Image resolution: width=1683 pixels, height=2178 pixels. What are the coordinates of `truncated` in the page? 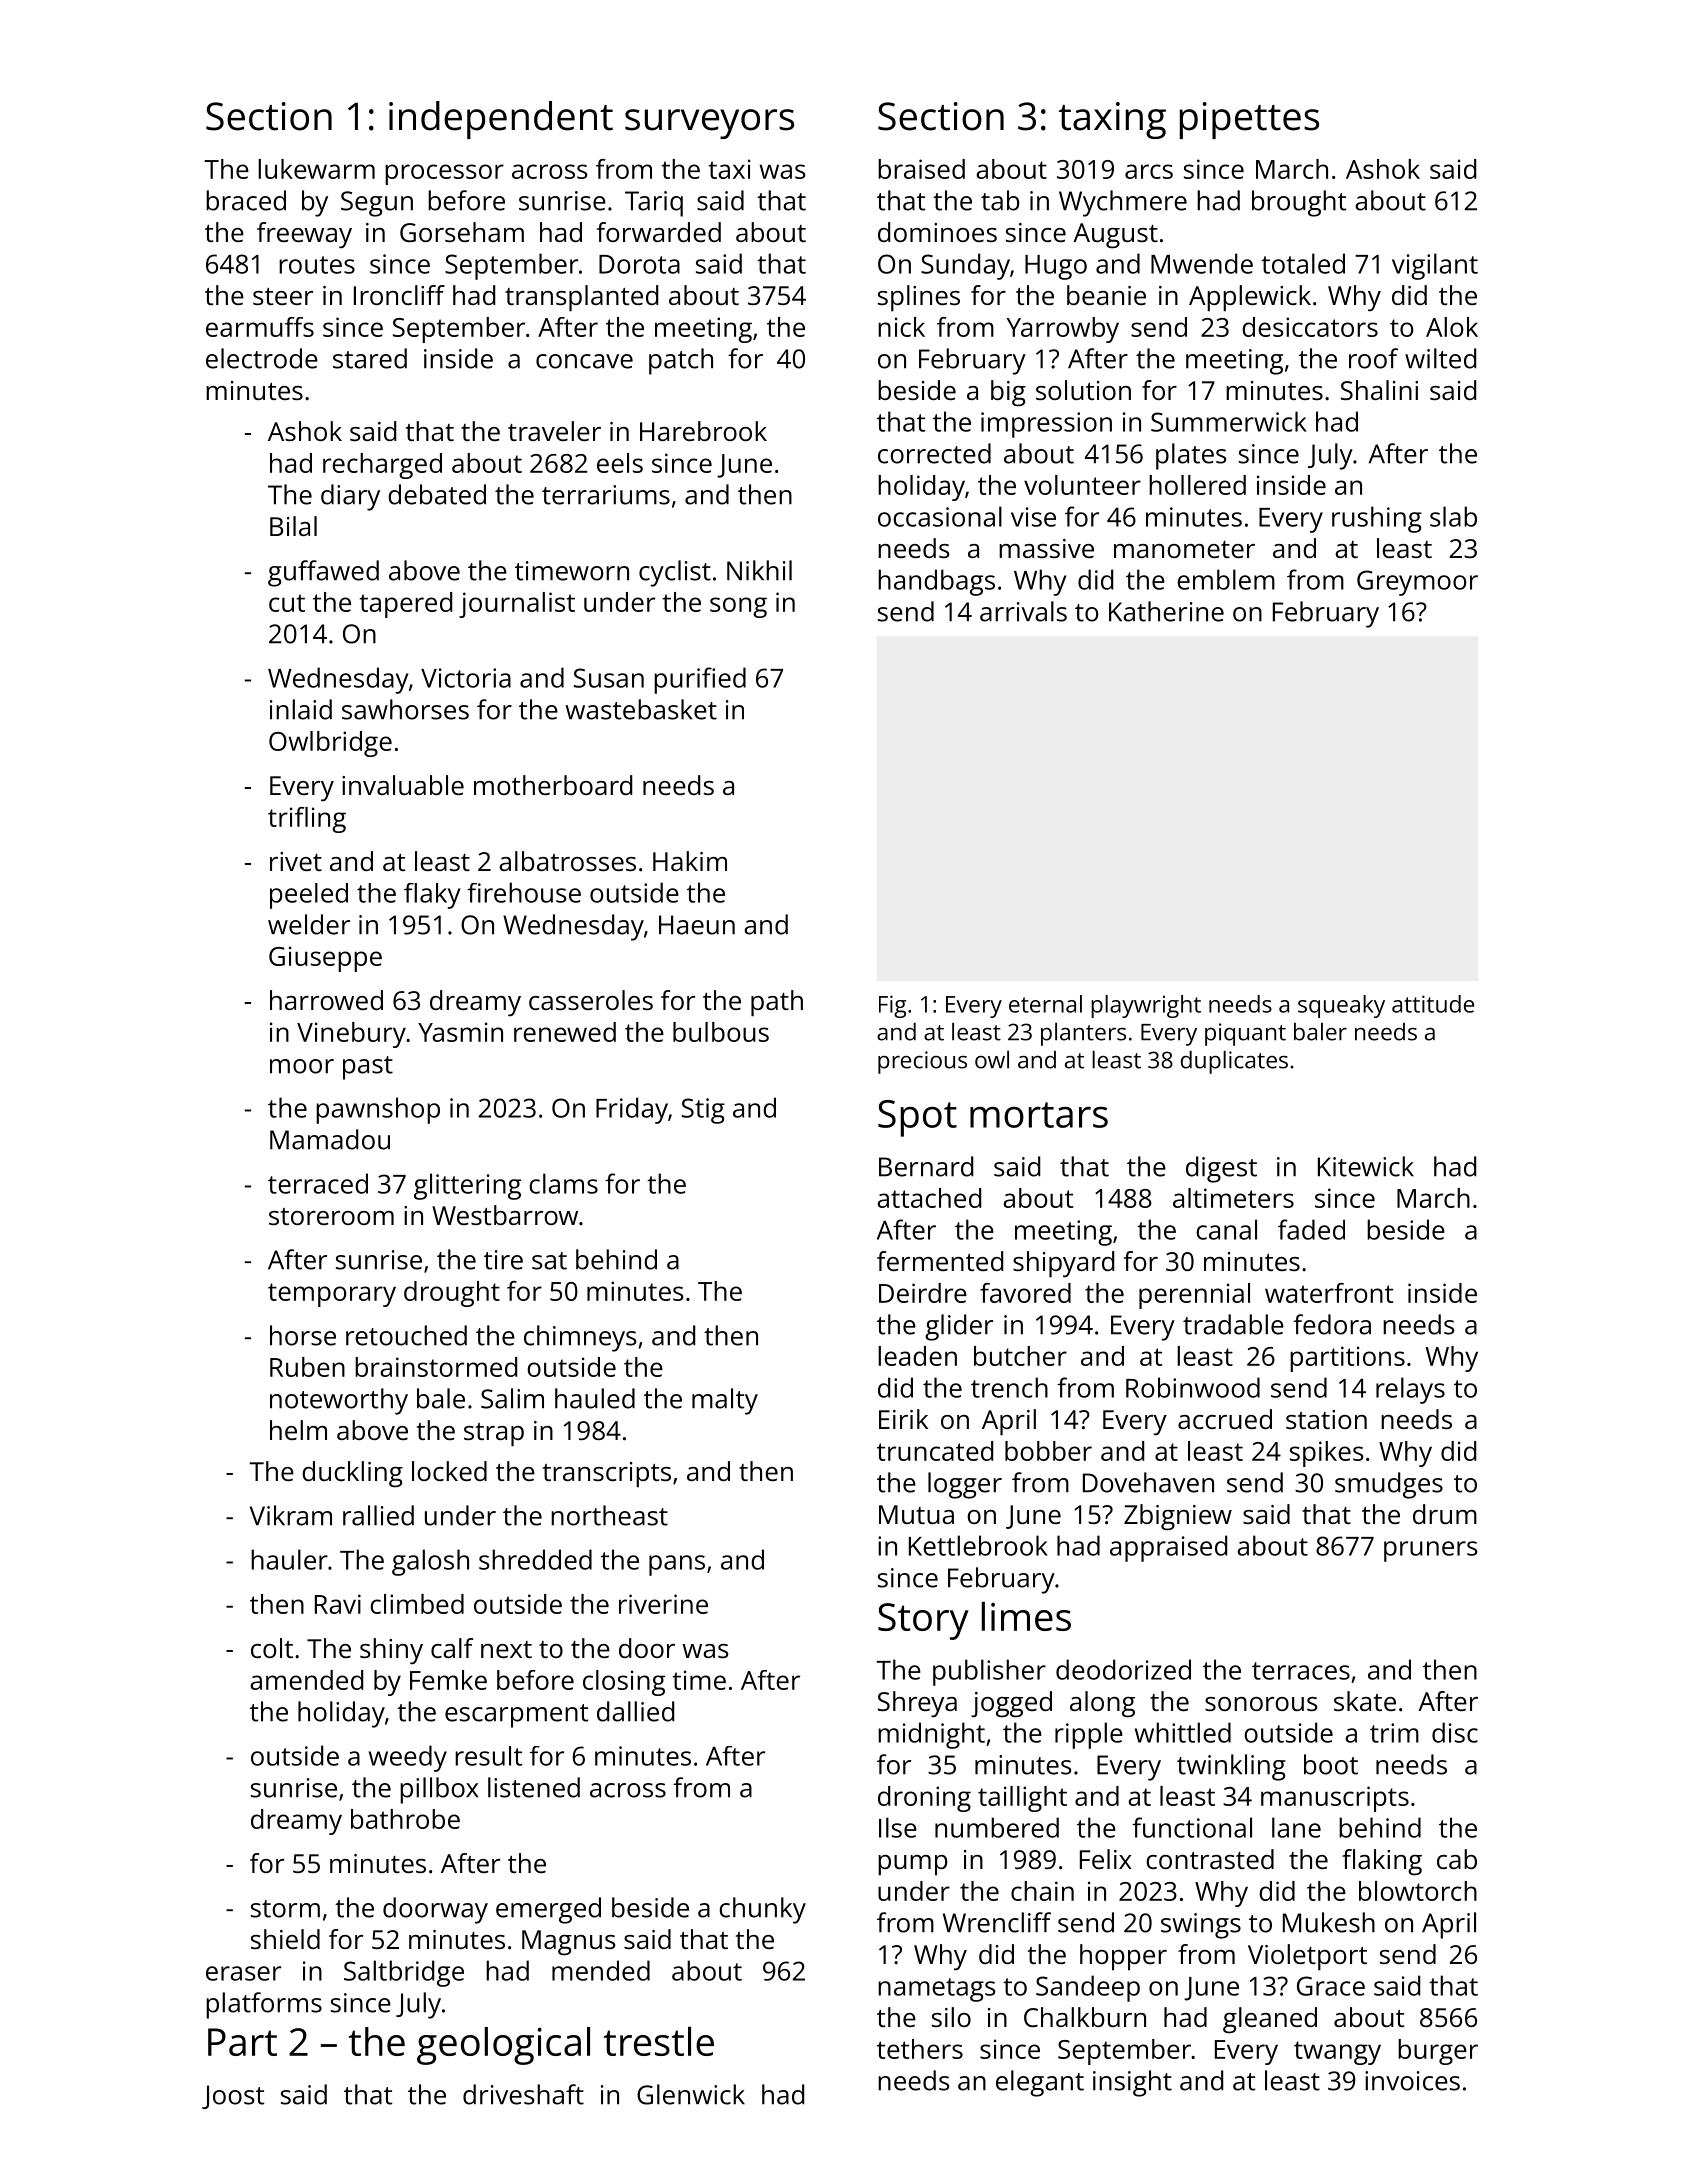 It's located at (935, 1451).
